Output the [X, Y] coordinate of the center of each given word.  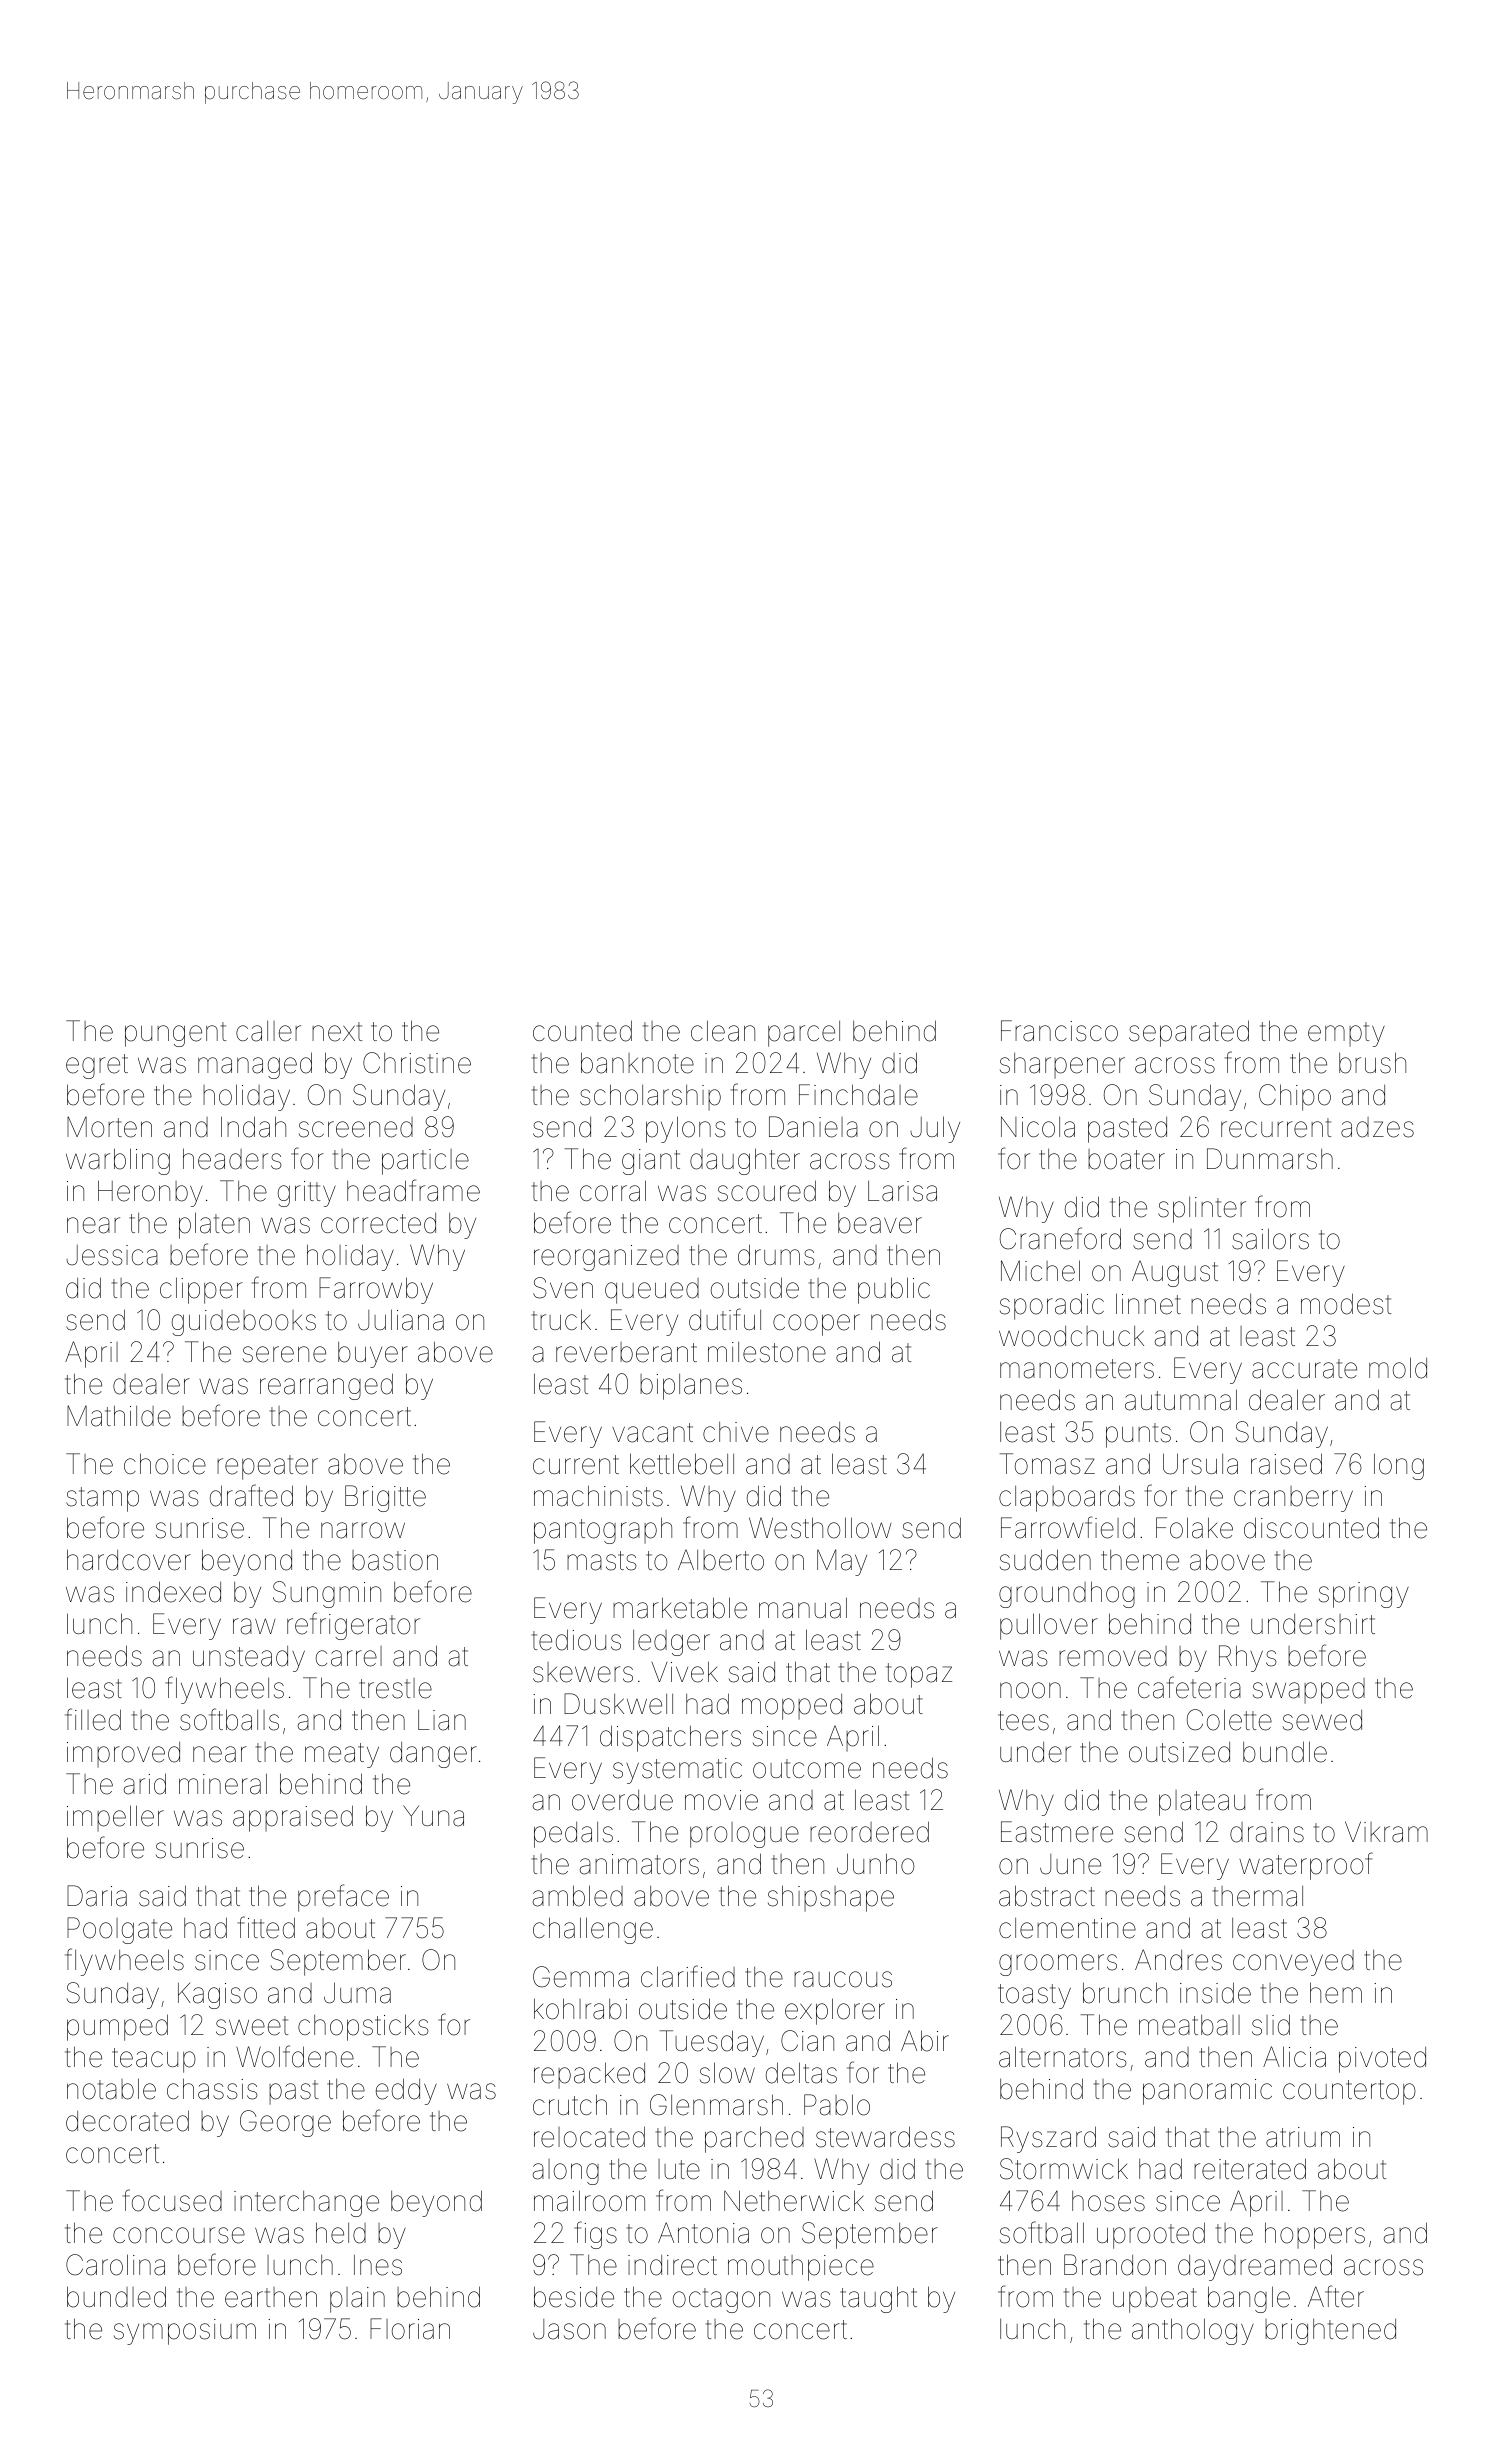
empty [1346, 1034]
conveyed [1293, 1963]
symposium [185, 2332]
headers [232, 1159]
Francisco [1059, 1031]
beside [574, 2297]
